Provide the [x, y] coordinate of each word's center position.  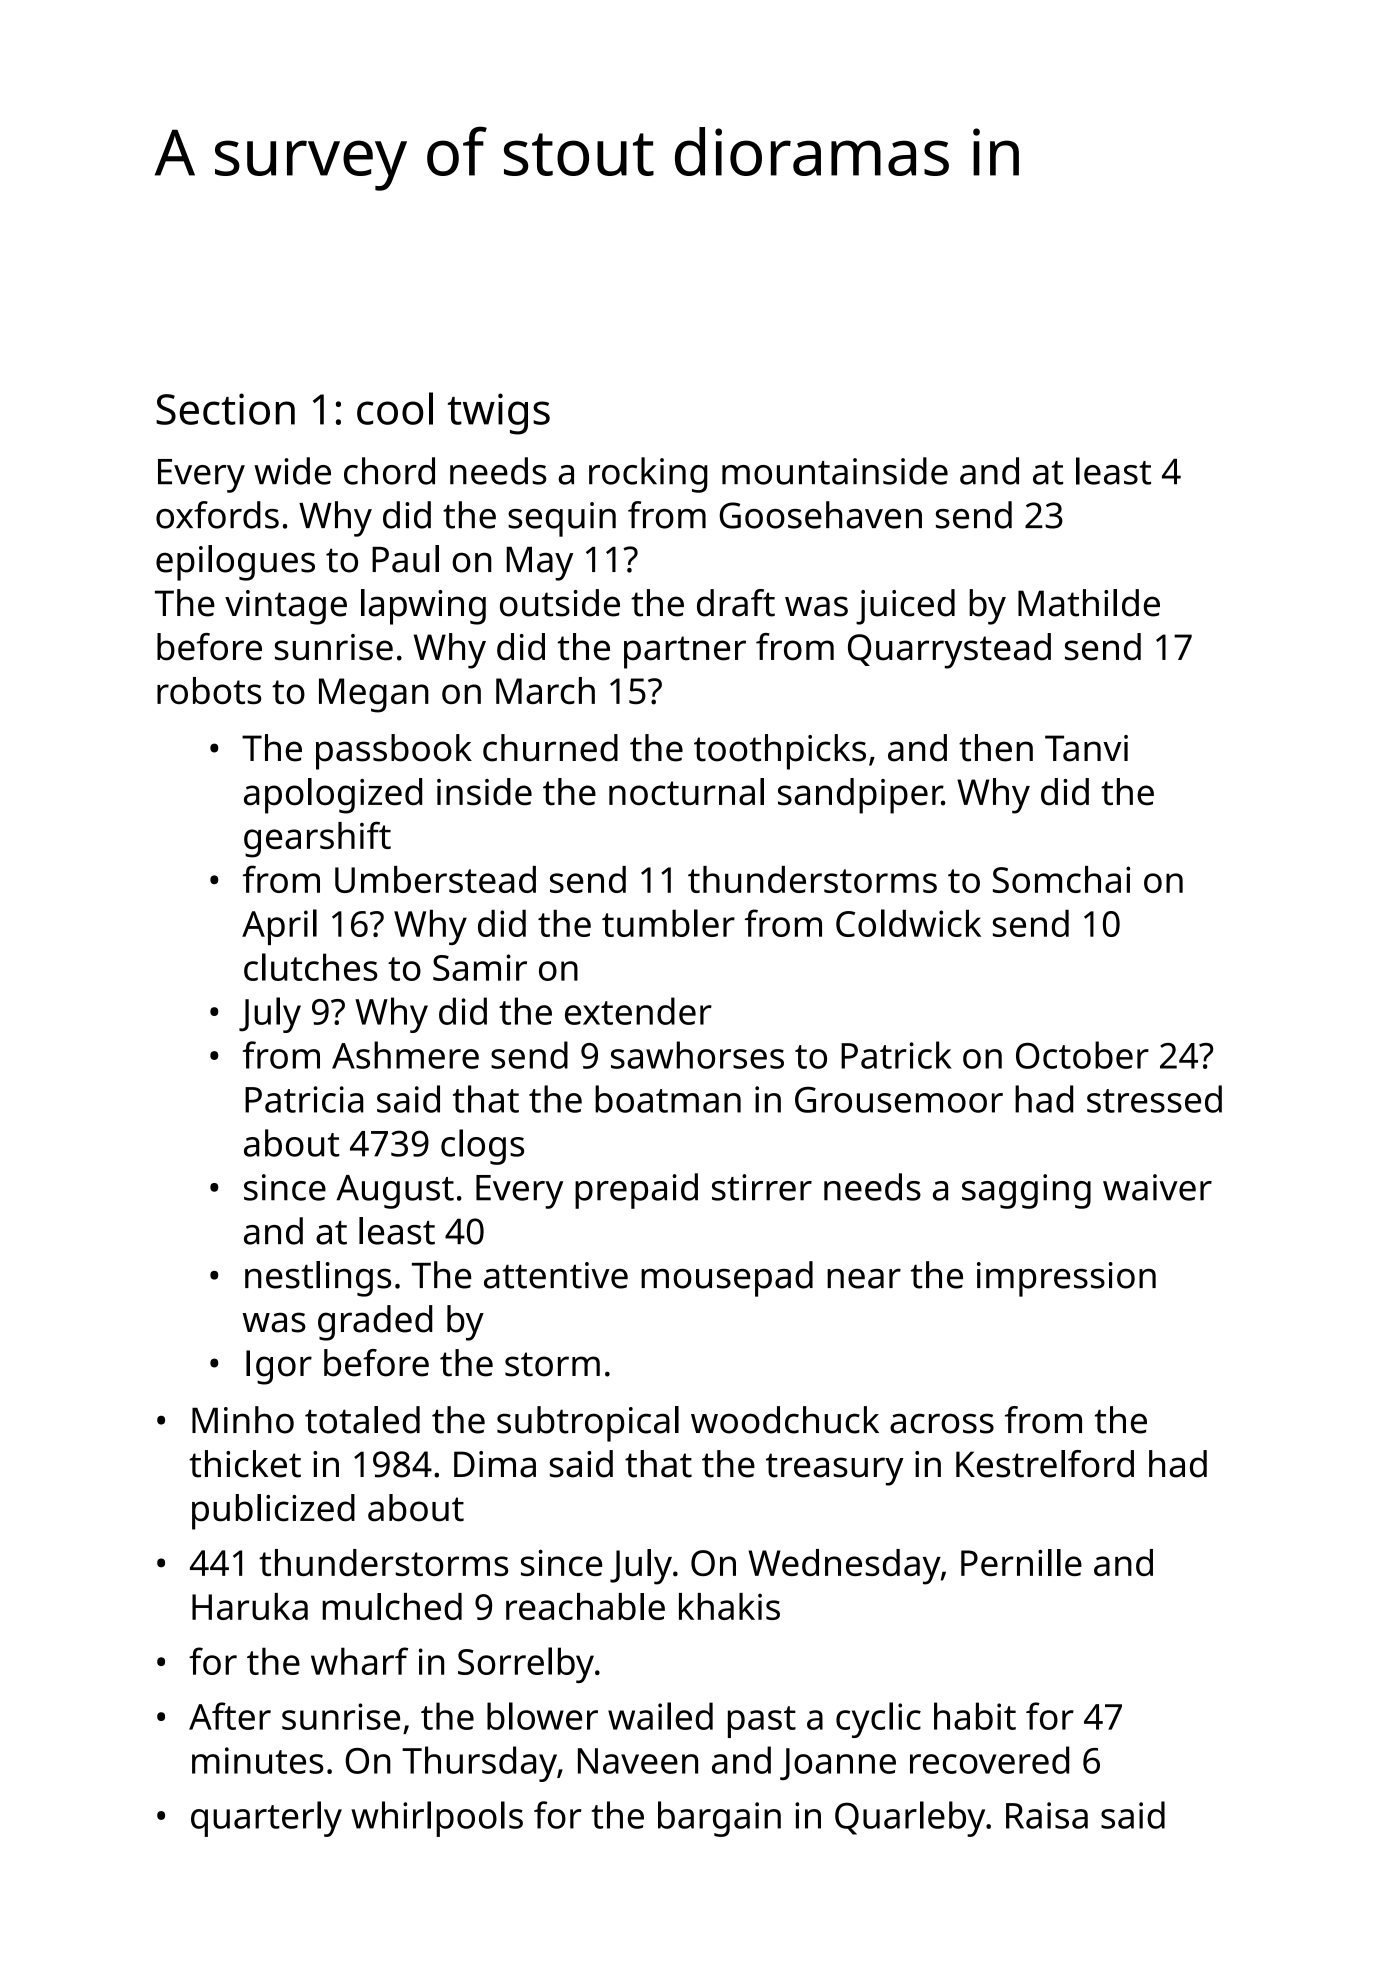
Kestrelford [1045, 1464]
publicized [273, 1512]
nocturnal [686, 792]
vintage [286, 607]
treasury [835, 1469]
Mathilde [1089, 603]
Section [225, 409]
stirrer [762, 1187]
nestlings [318, 1279]
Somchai [1061, 879]
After [230, 1716]
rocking [648, 475]
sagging [1026, 1191]
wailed [660, 1716]
